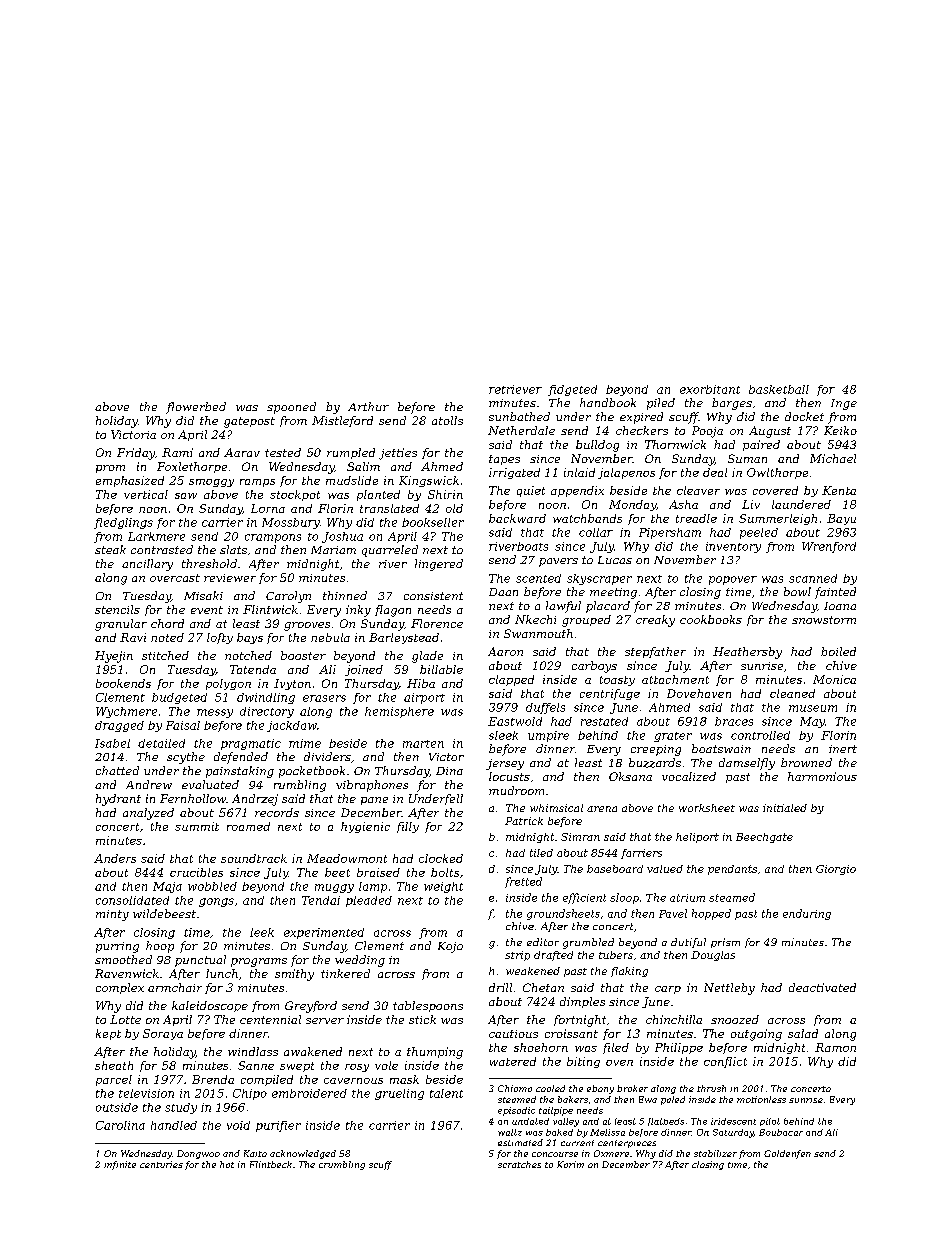 This page has width=952, height=1233. I want to click on barges, so click(732, 404).
